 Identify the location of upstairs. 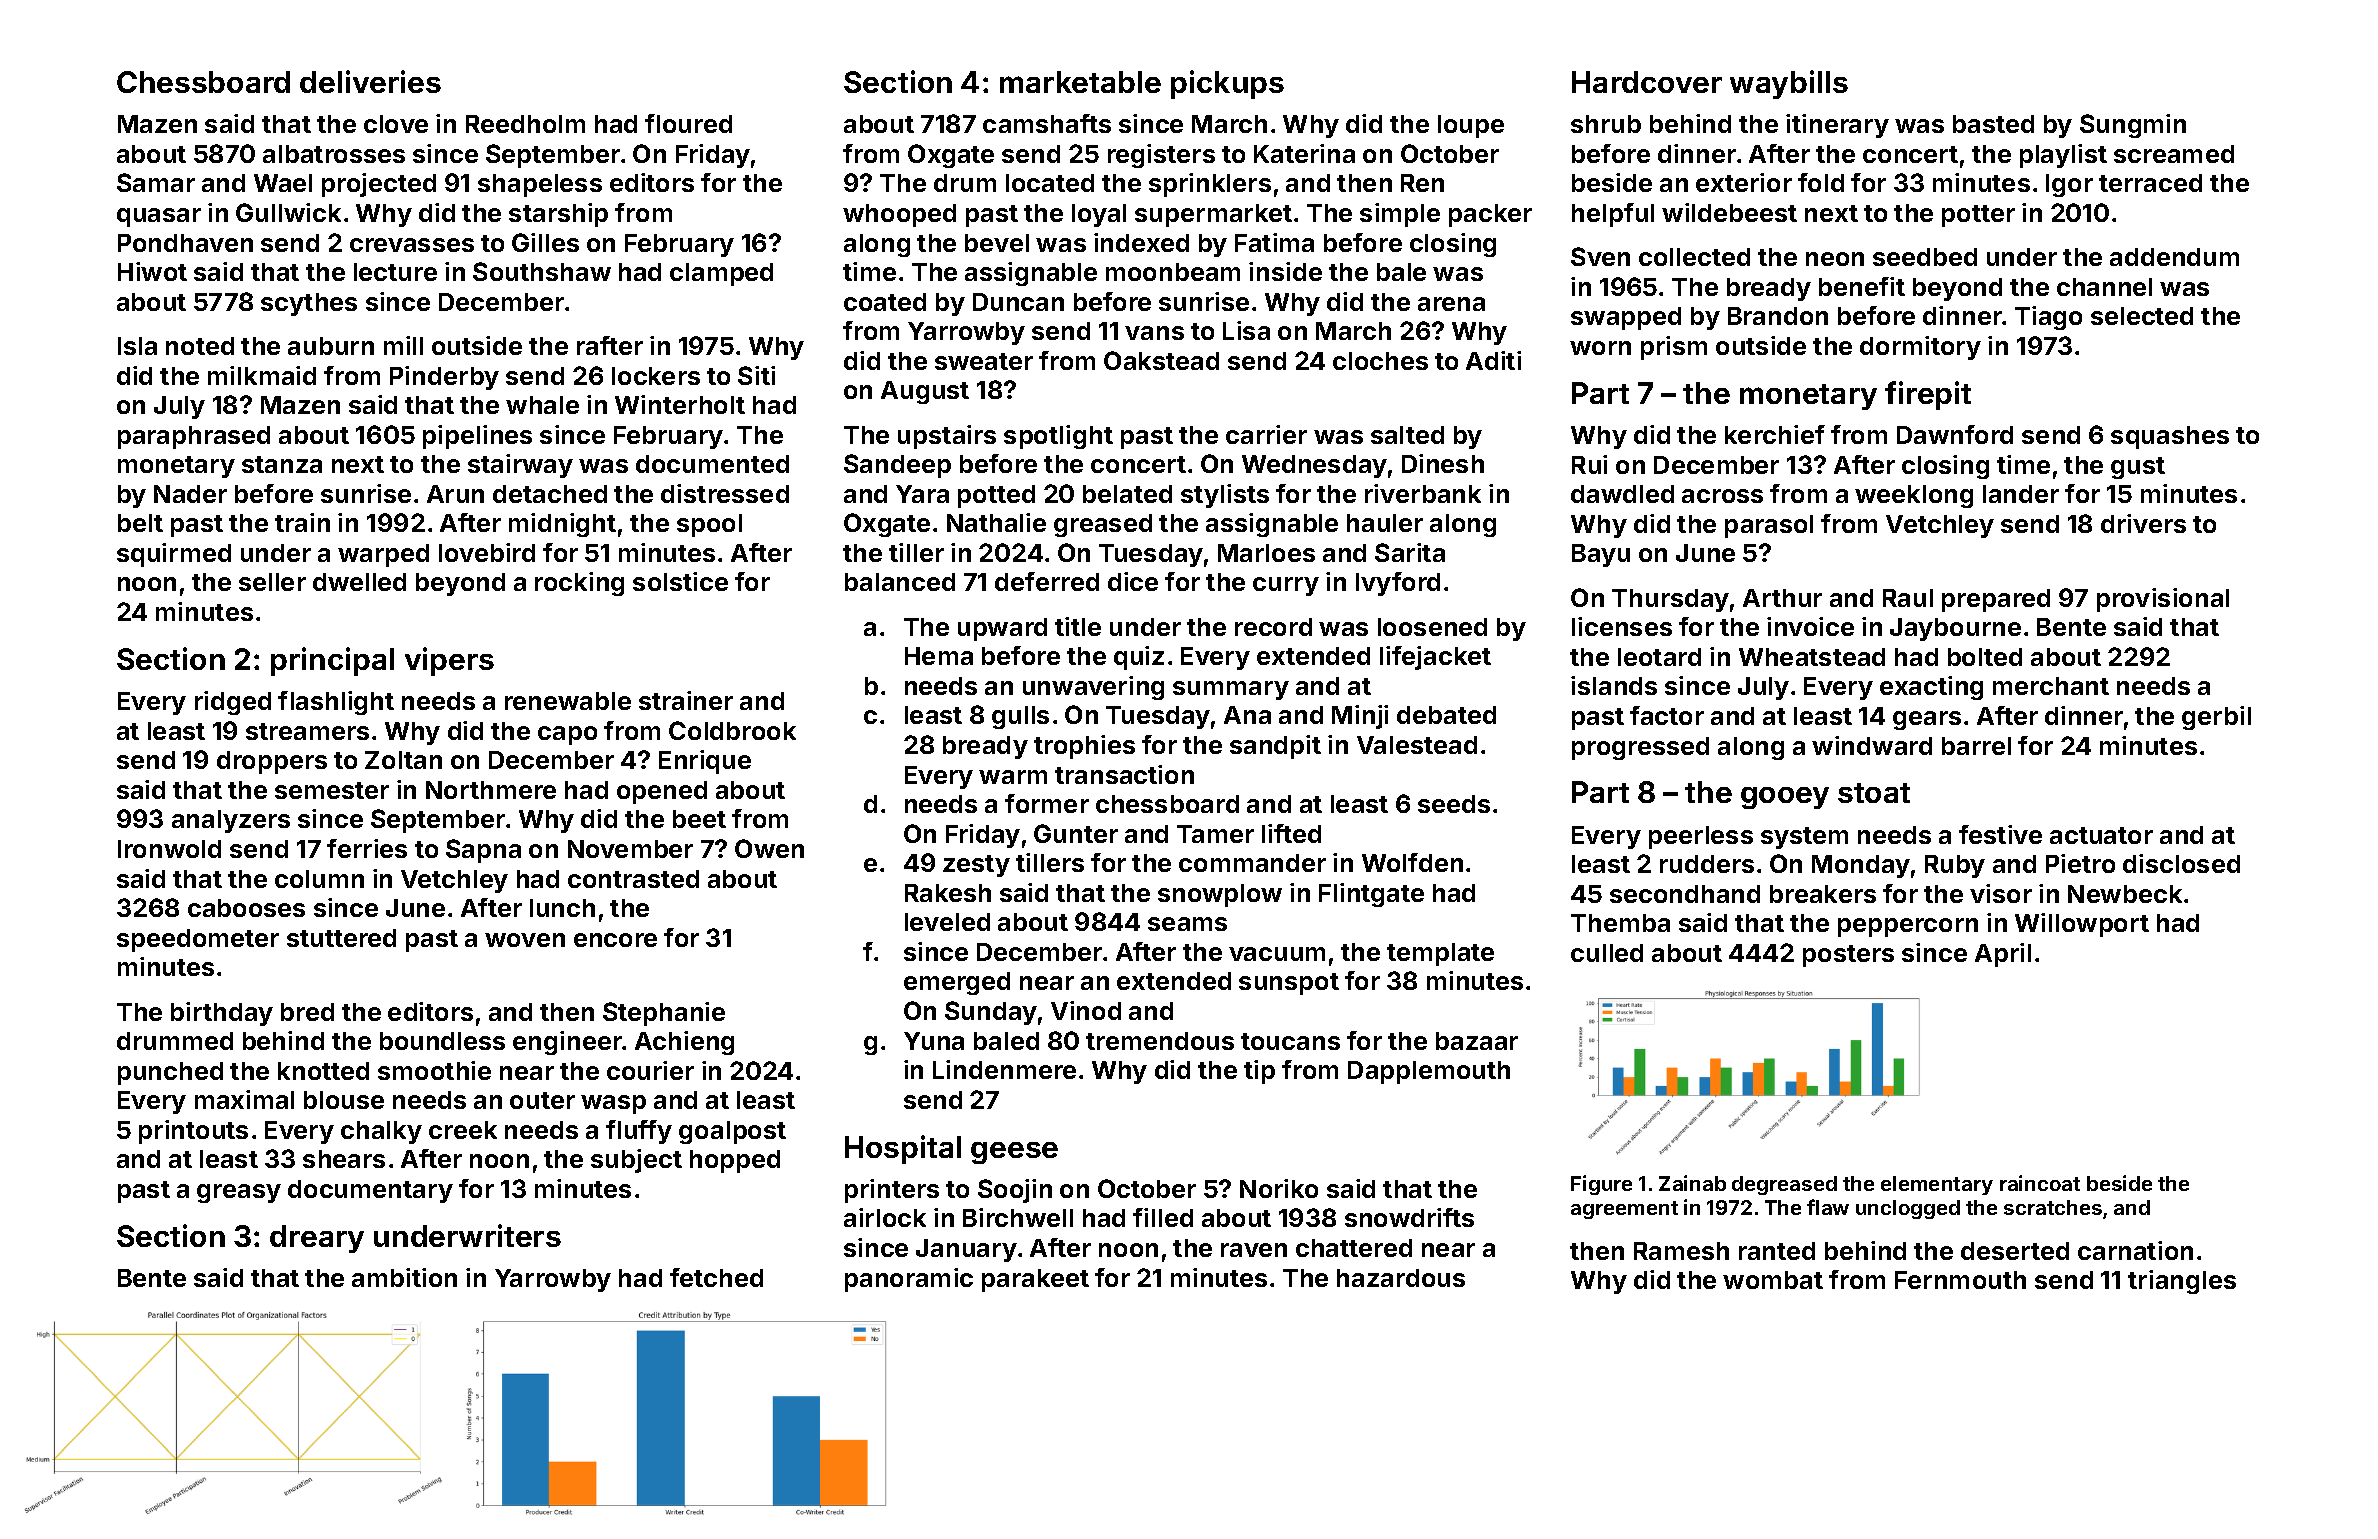
(947, 437).
